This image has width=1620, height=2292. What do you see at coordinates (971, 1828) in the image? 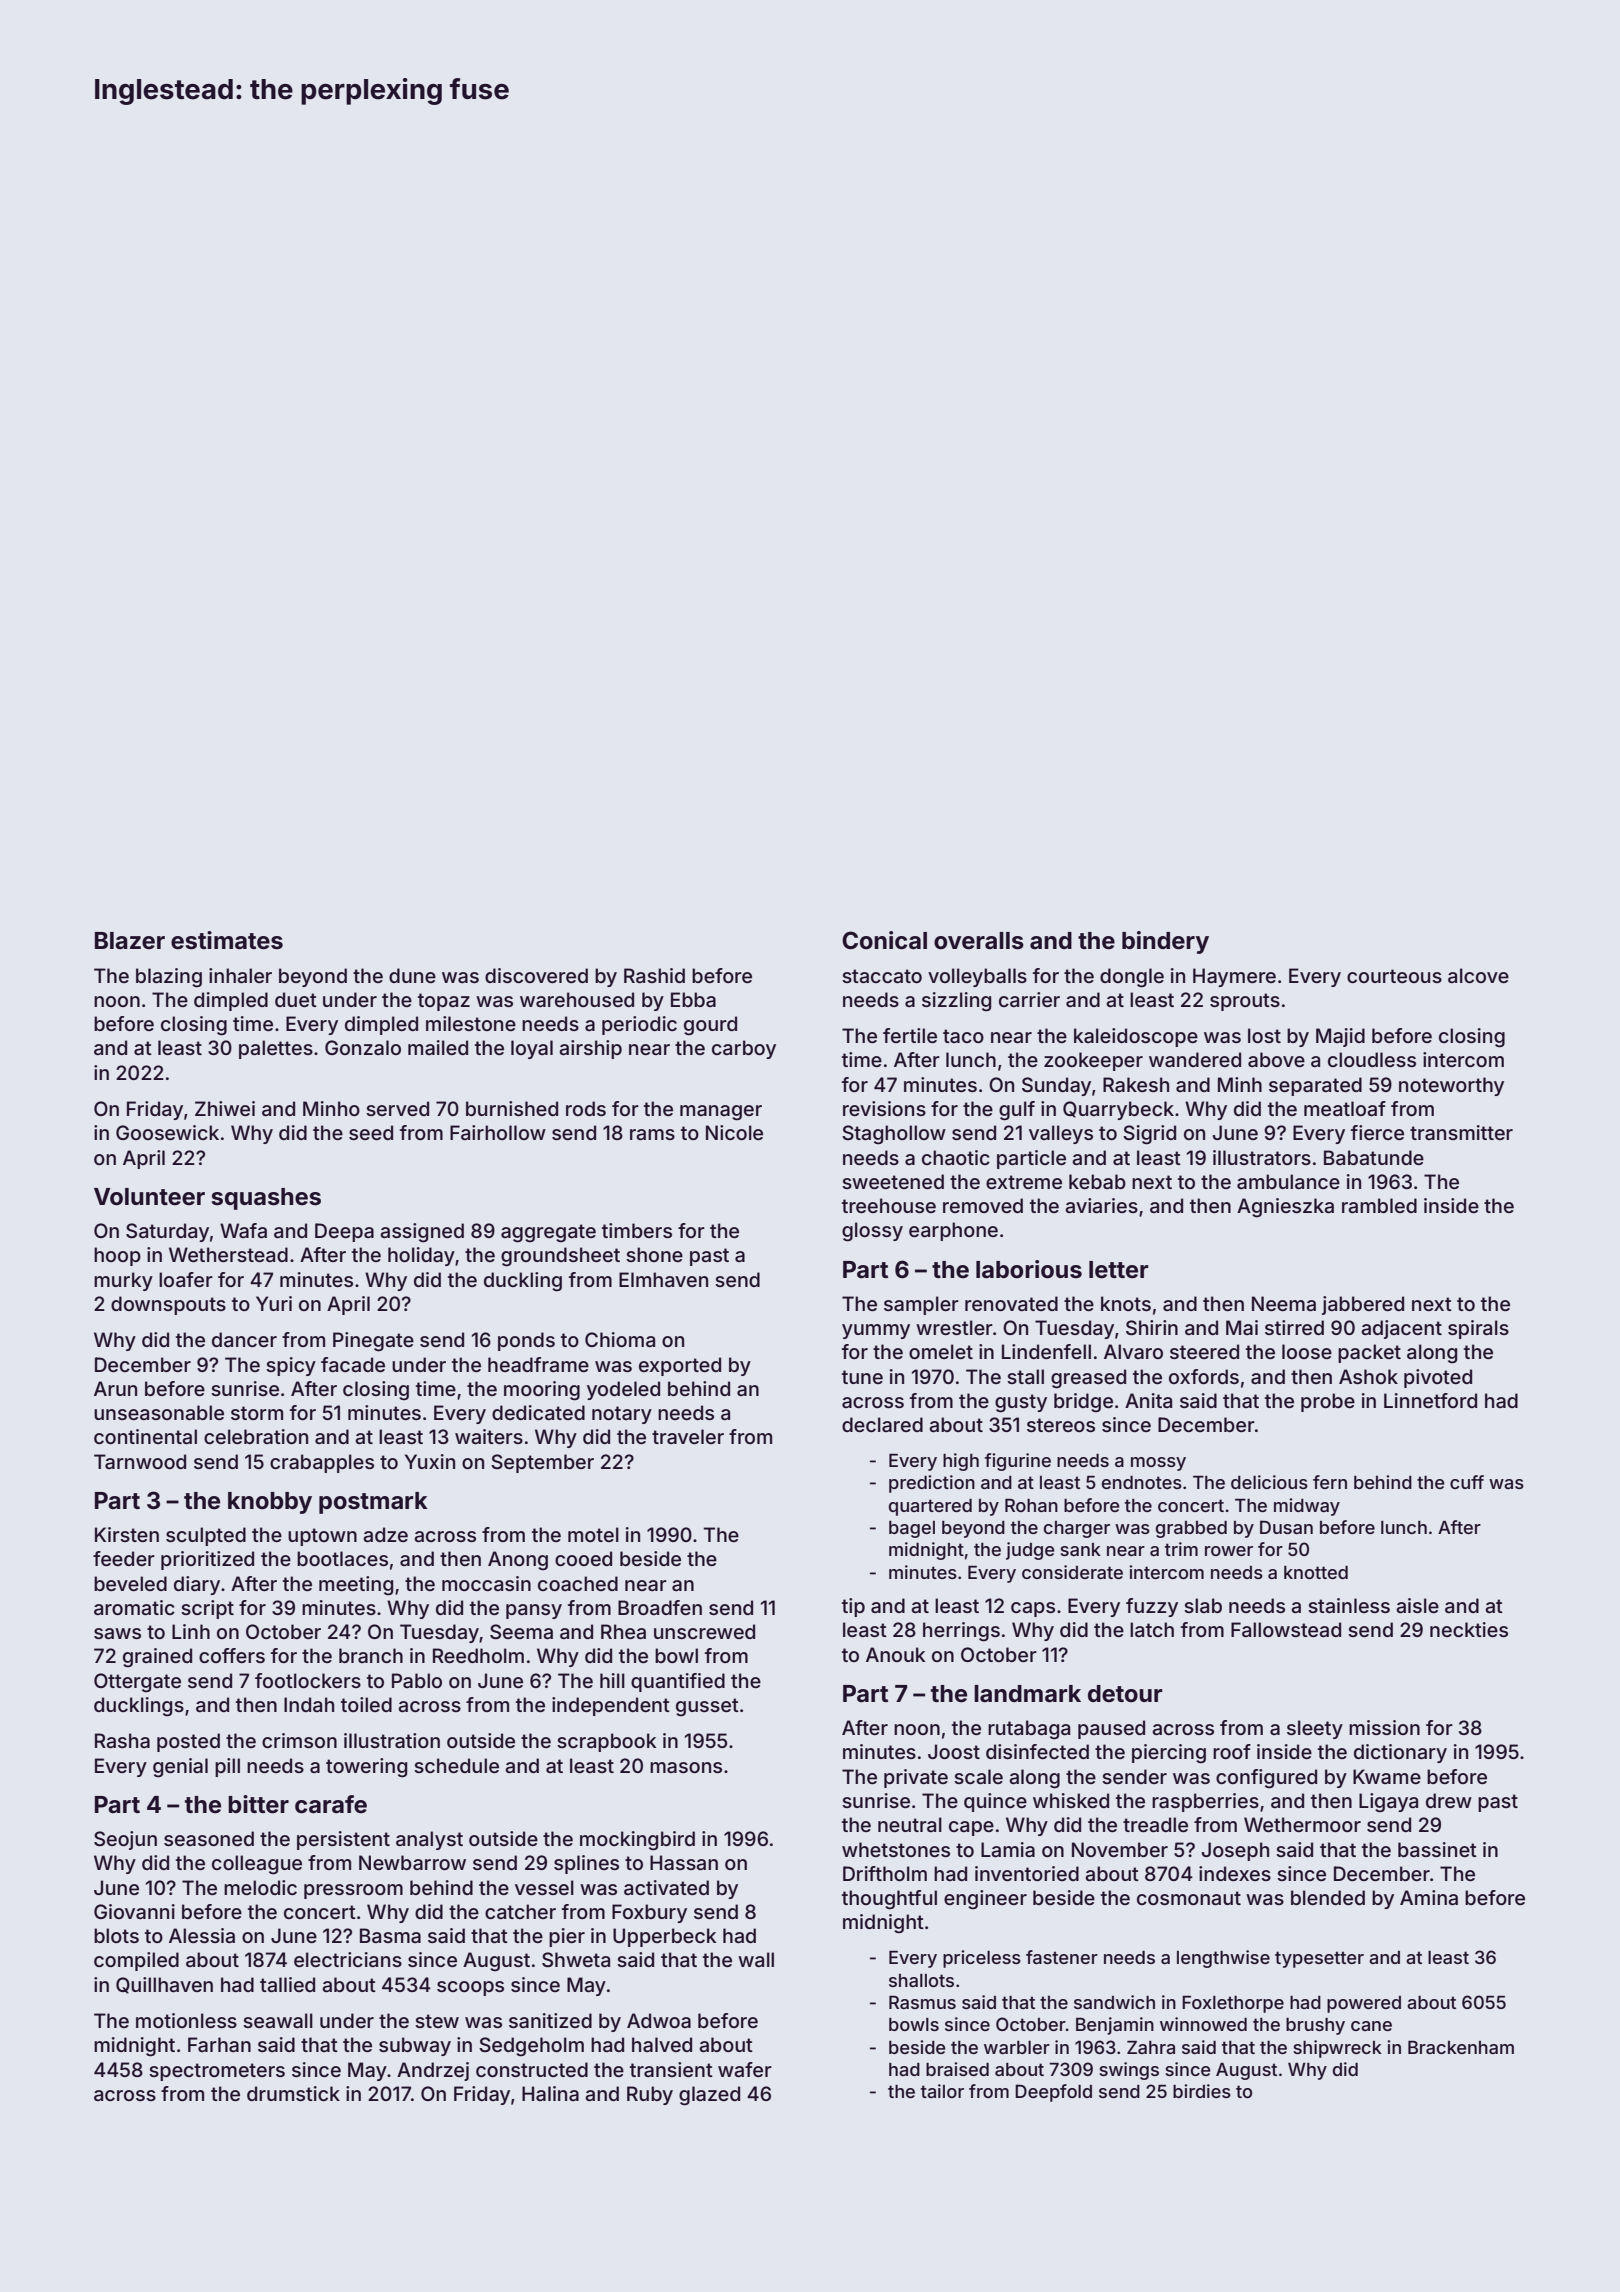
I see `cape` at bounding box center [971, 1828].
